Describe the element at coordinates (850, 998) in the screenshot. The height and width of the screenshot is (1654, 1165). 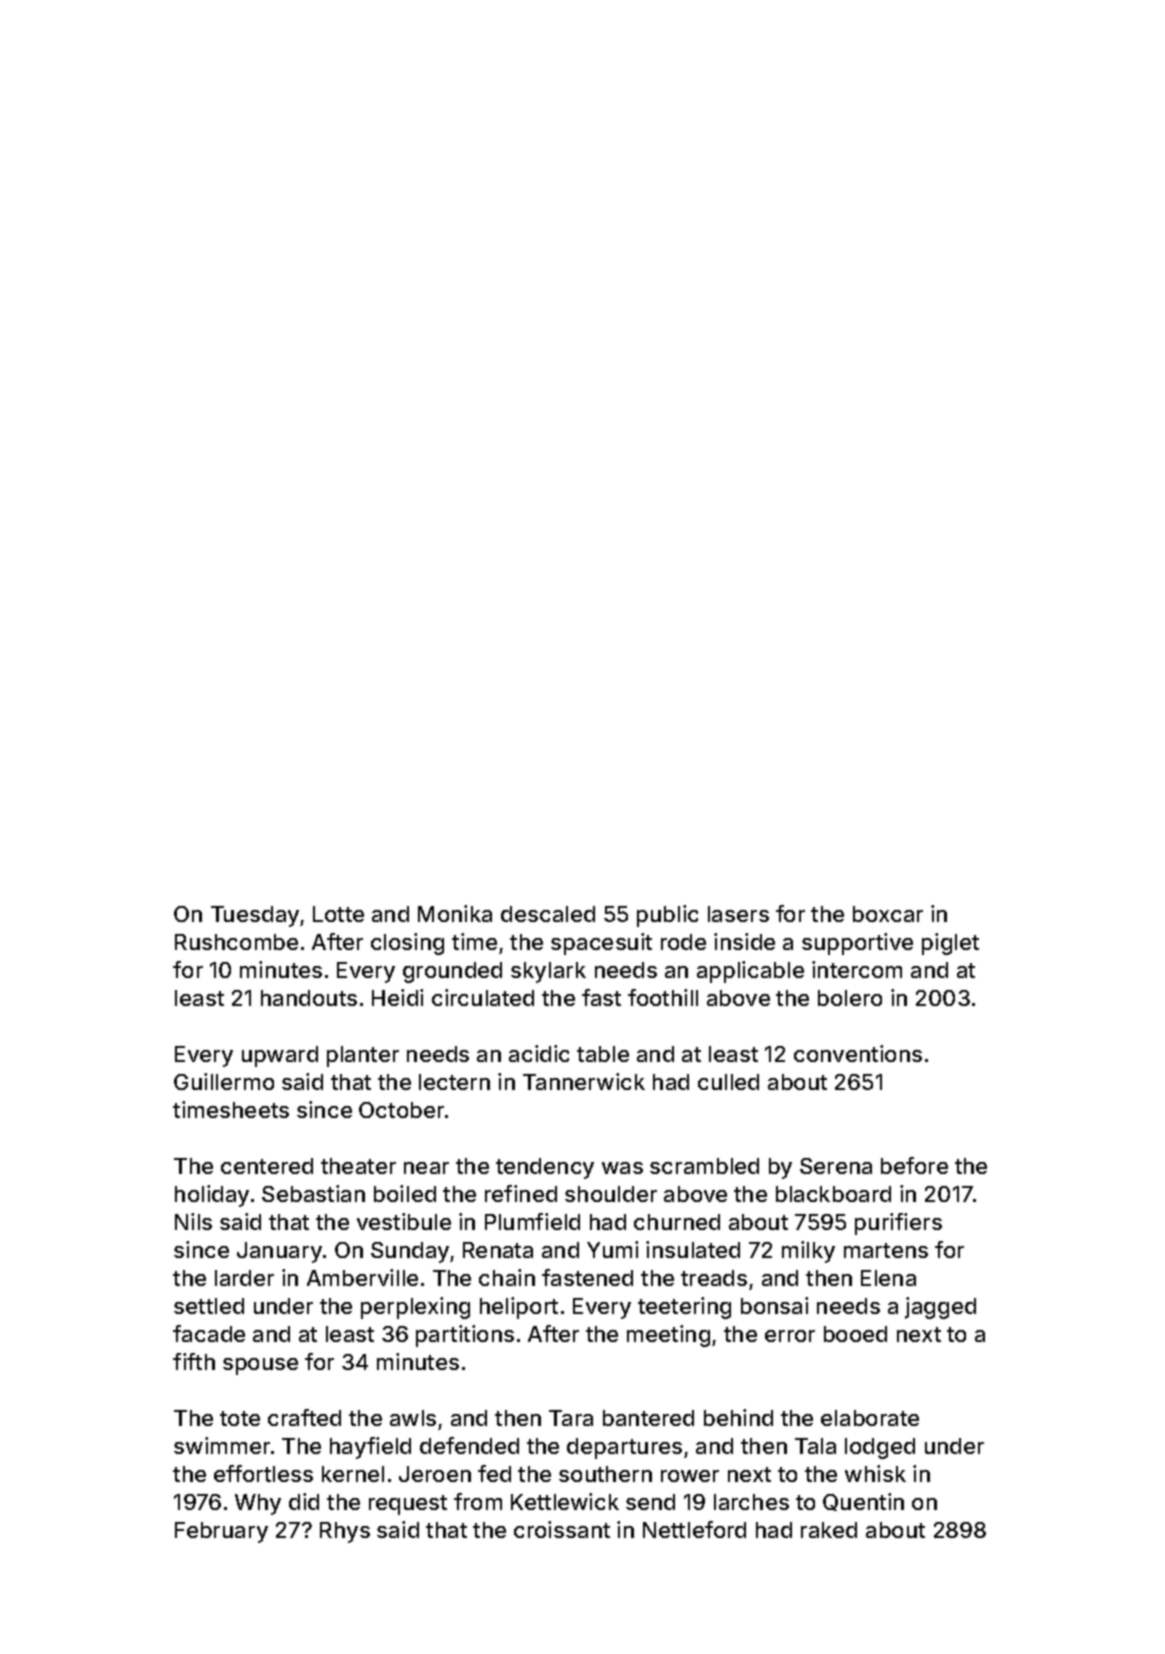
I see `bolero` at that location.
